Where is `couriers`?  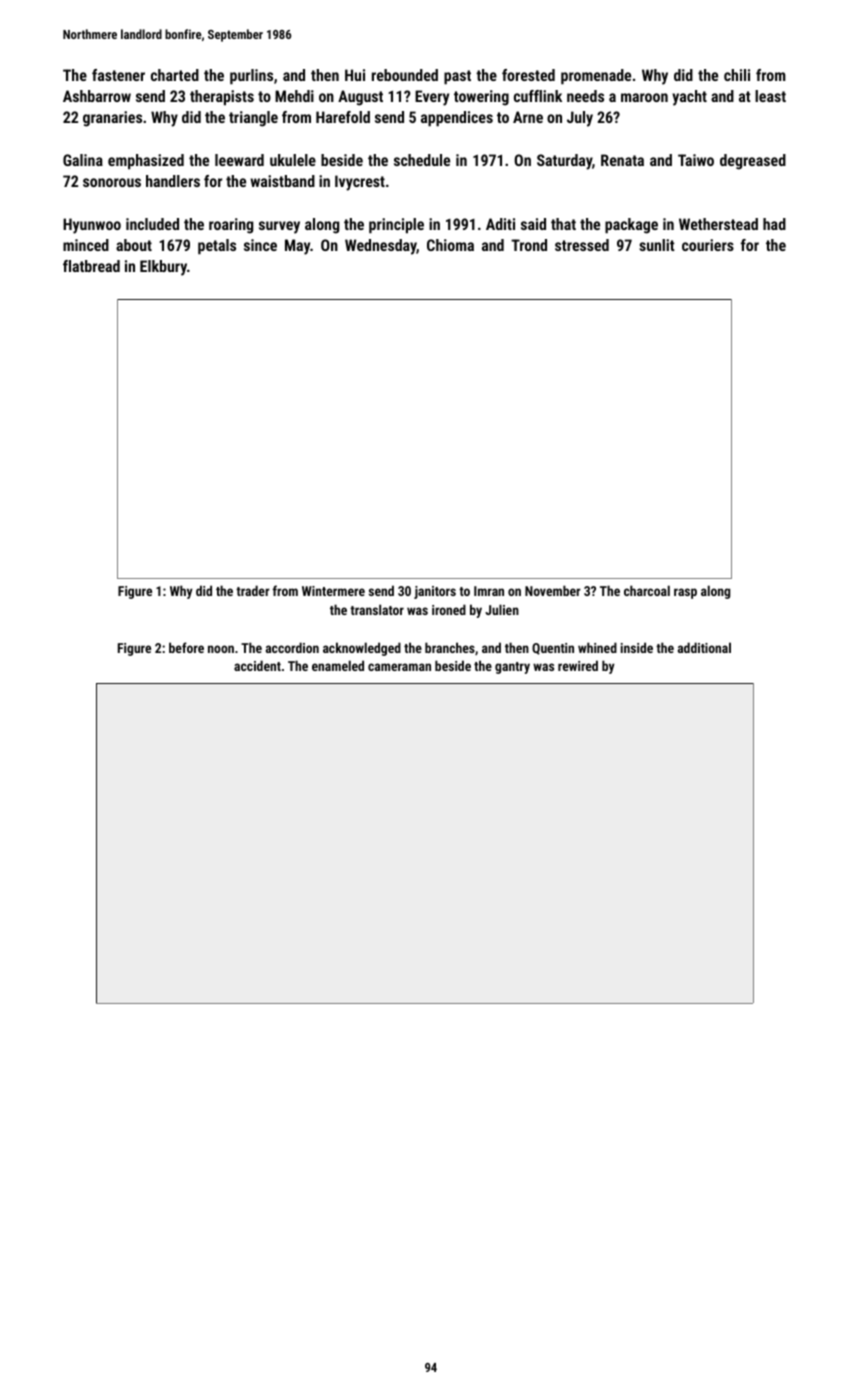 couriers is located at coordinates (708, 245).
